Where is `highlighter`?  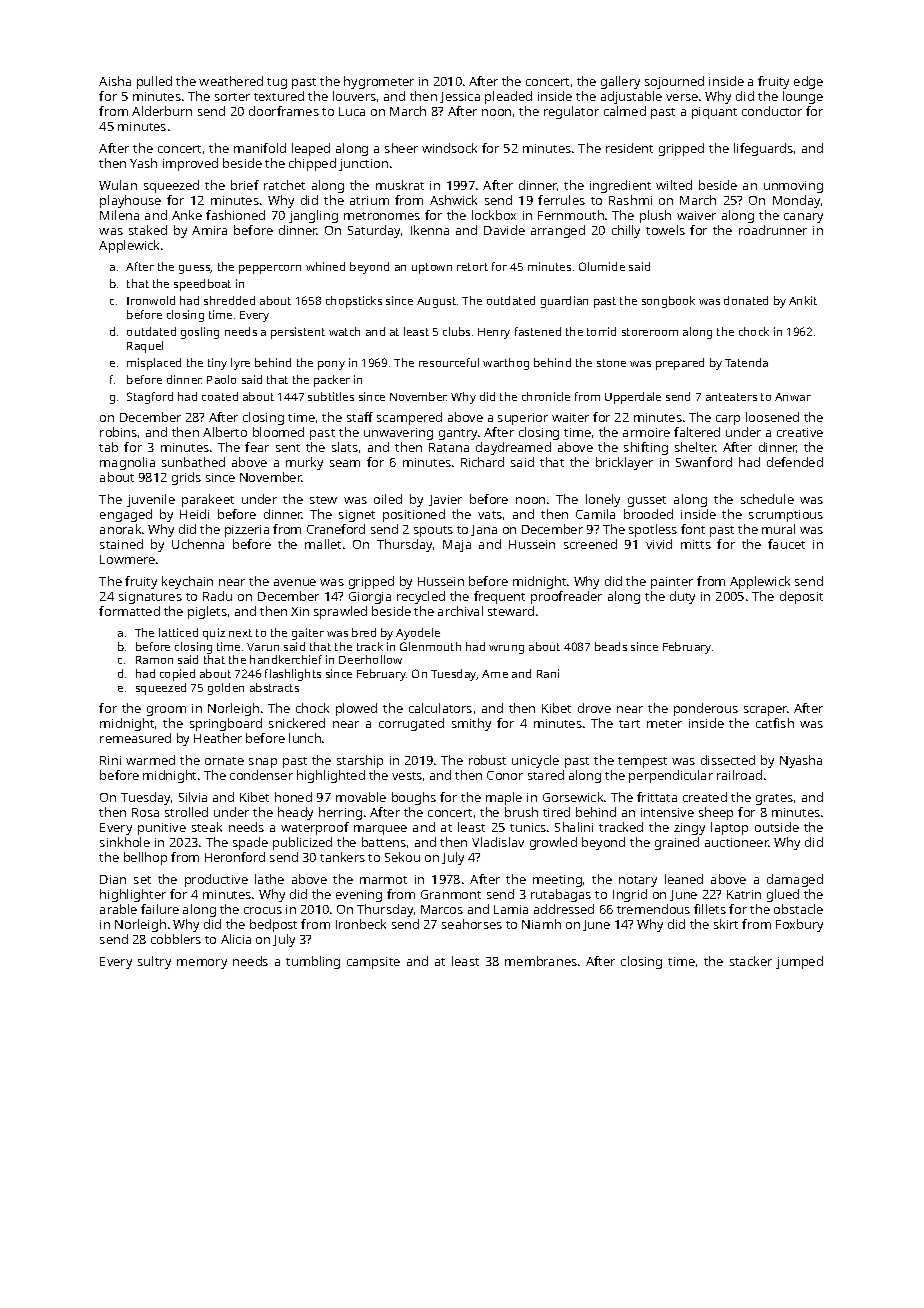
highlighter is located at coordinates (133, 895).
